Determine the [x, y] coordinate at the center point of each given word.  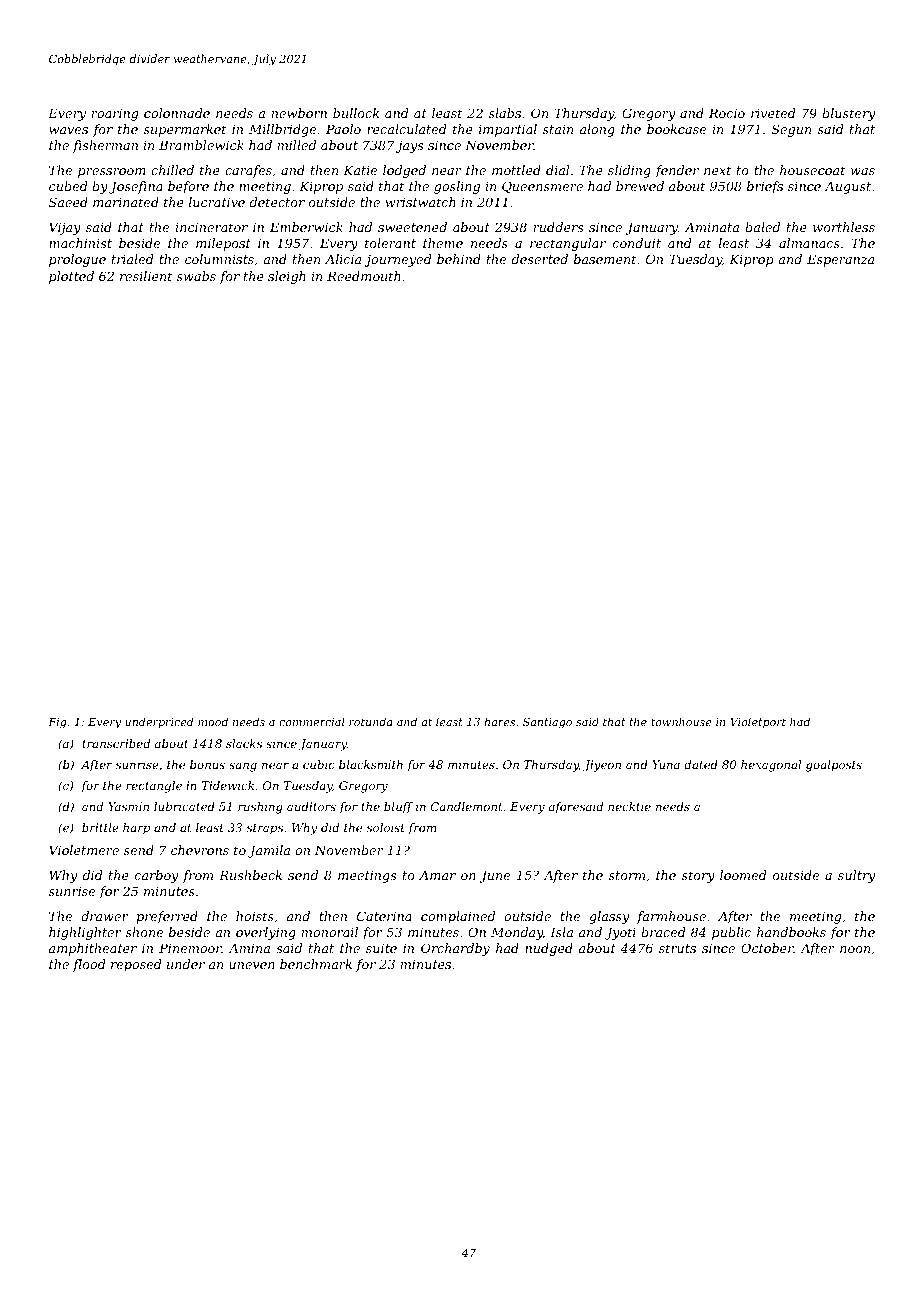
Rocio [727, 113]
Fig [57, 723]
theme [443, 243]
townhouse [681, 721]
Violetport [758, 723]
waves [68, 130]
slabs [505, 113]
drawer [104, 916]
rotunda [371, 721]
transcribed [116, 743]
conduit [637, 243]
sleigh [287, 277]
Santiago [547, 723]
